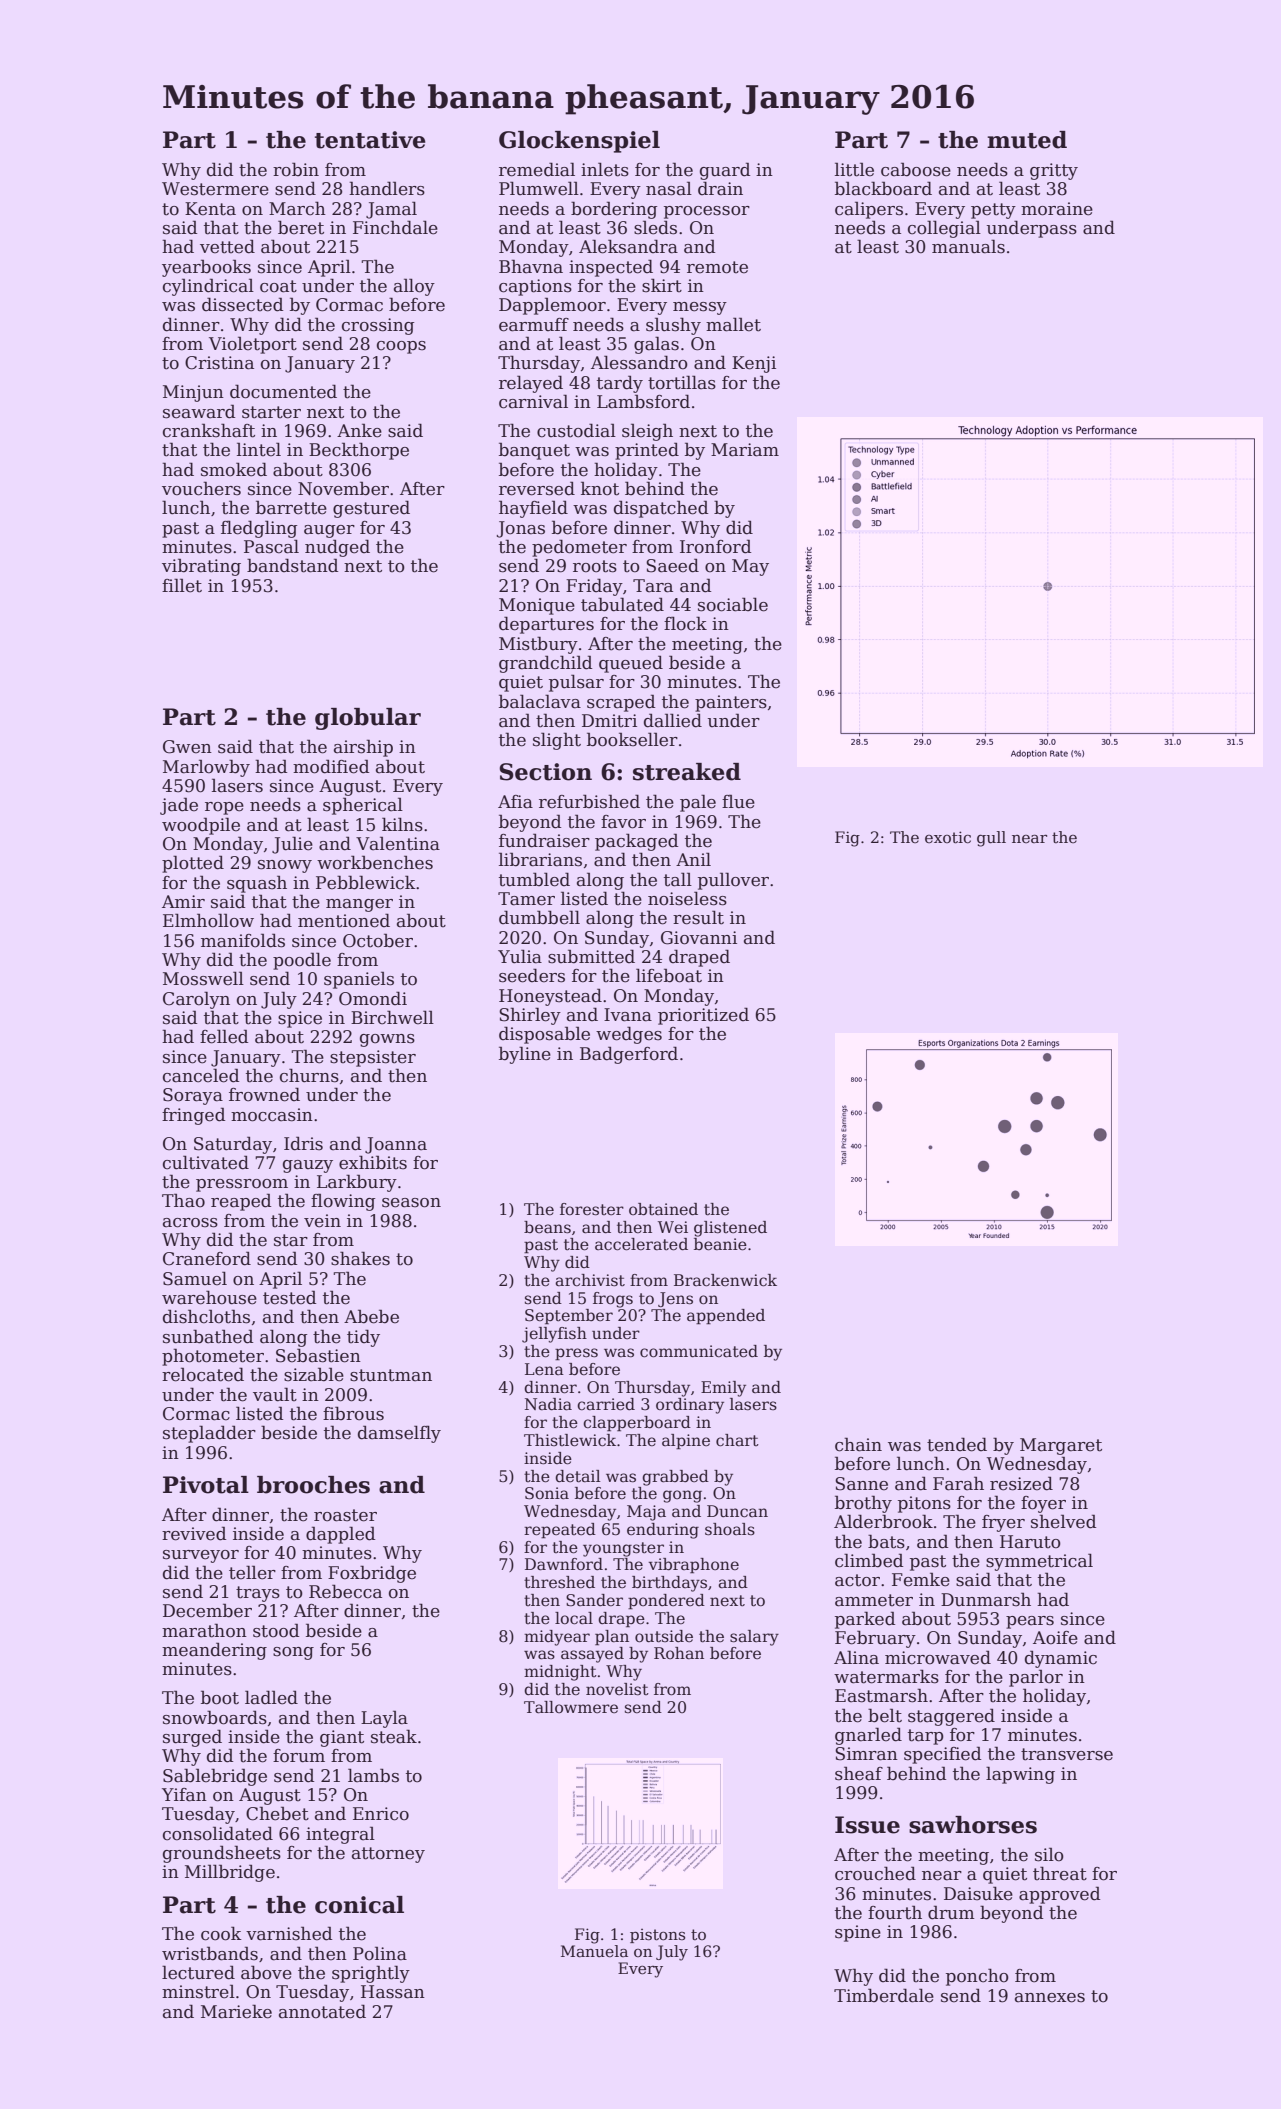  I want to click on caboose, so click(916, 169).
